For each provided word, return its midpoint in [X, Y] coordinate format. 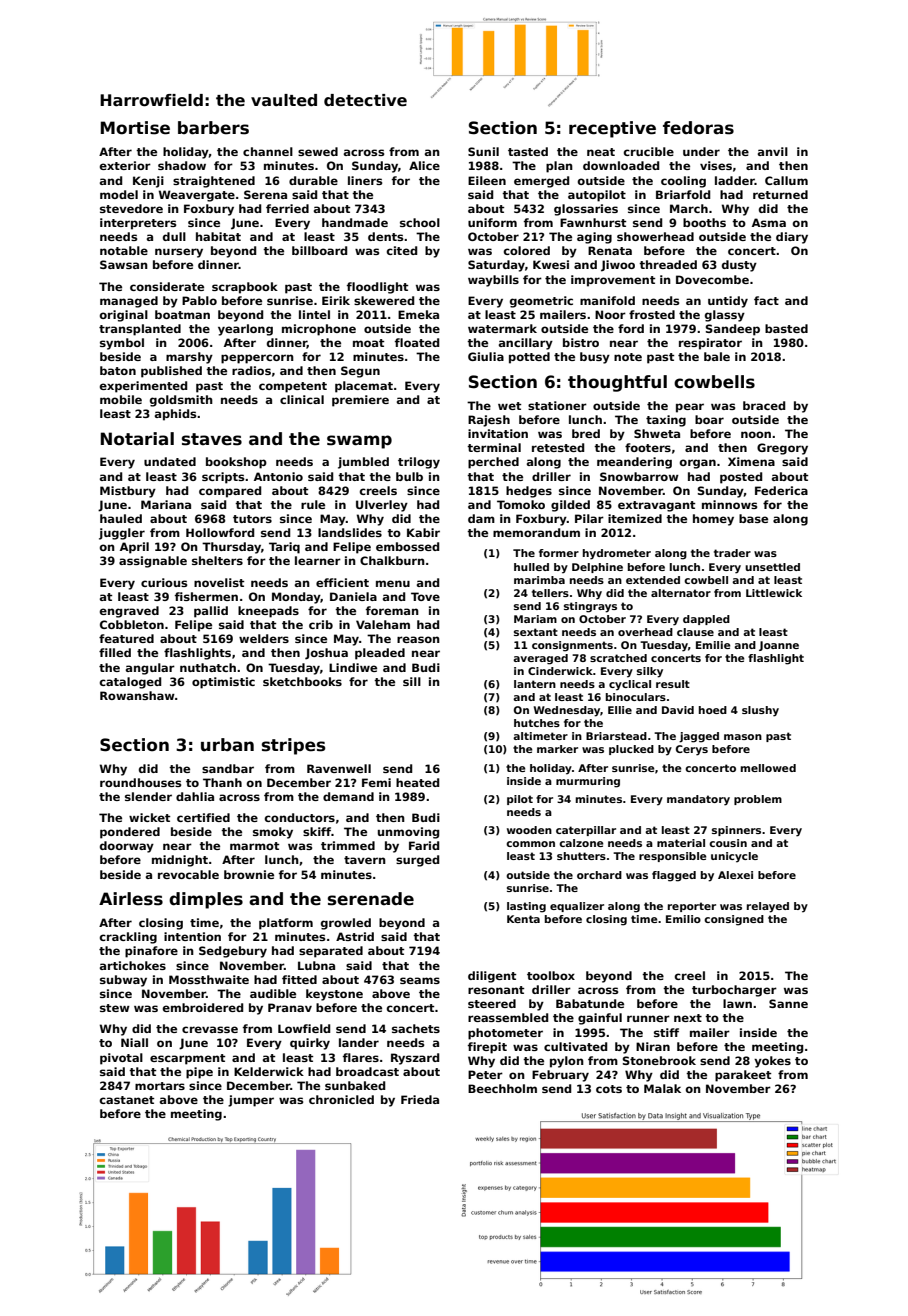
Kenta [523, 919]
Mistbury [128, 492]
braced [764, 405]
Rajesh [489, 421]
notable [124, 250]
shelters [217, 560]
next [688, 1018]
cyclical [630, 685]
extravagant [656, 506]
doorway [127, 847]
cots [609, 1089]
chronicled [341, 1099]
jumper [251, 1101]
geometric [541, 302]
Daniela [353, 596]
